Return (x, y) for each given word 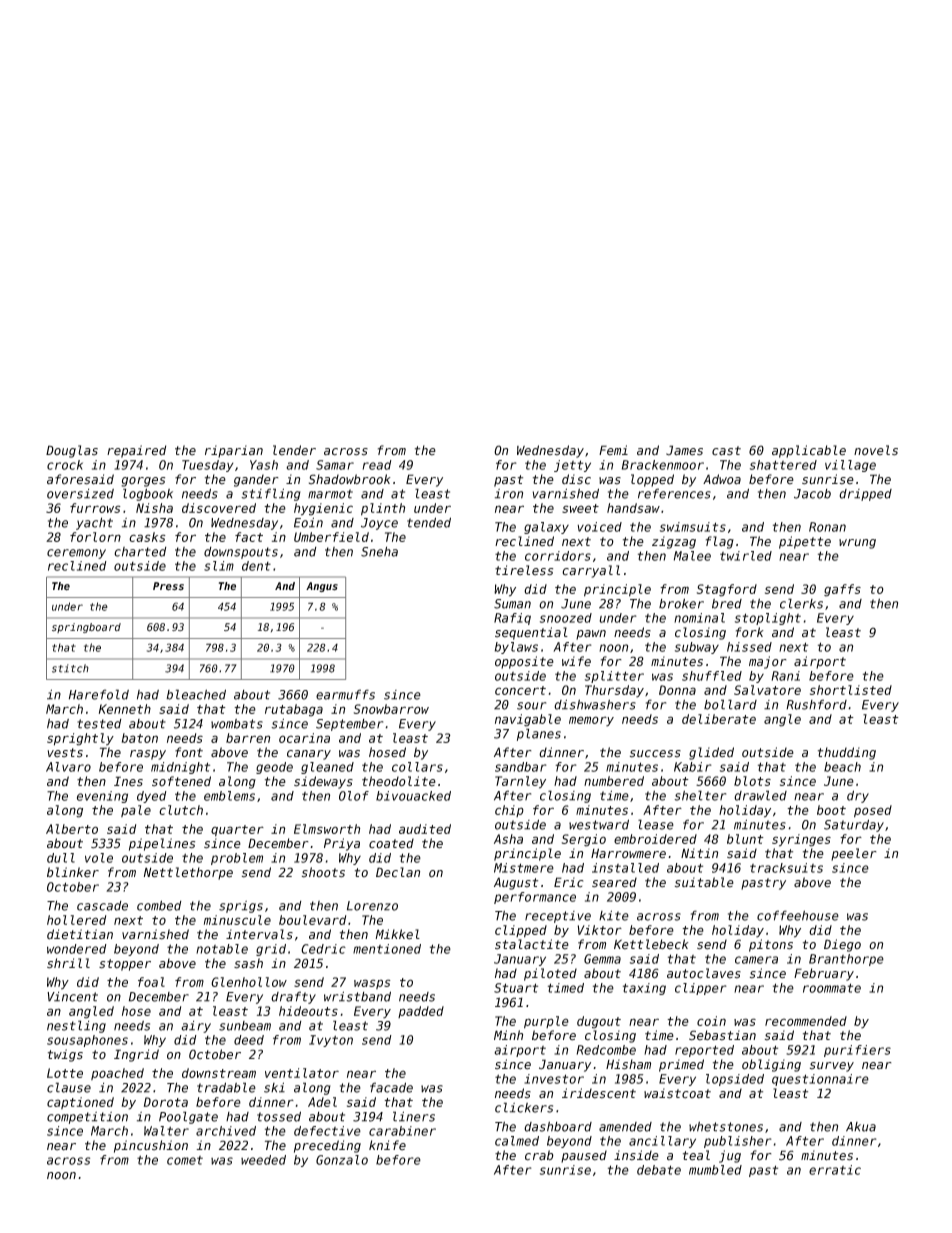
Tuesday (208, 466)
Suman (512, 604)
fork (750, 632)
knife (387, 1145)
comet (185, 1160)
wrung (857, 544)
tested (99, 724)
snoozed (566, 618)
